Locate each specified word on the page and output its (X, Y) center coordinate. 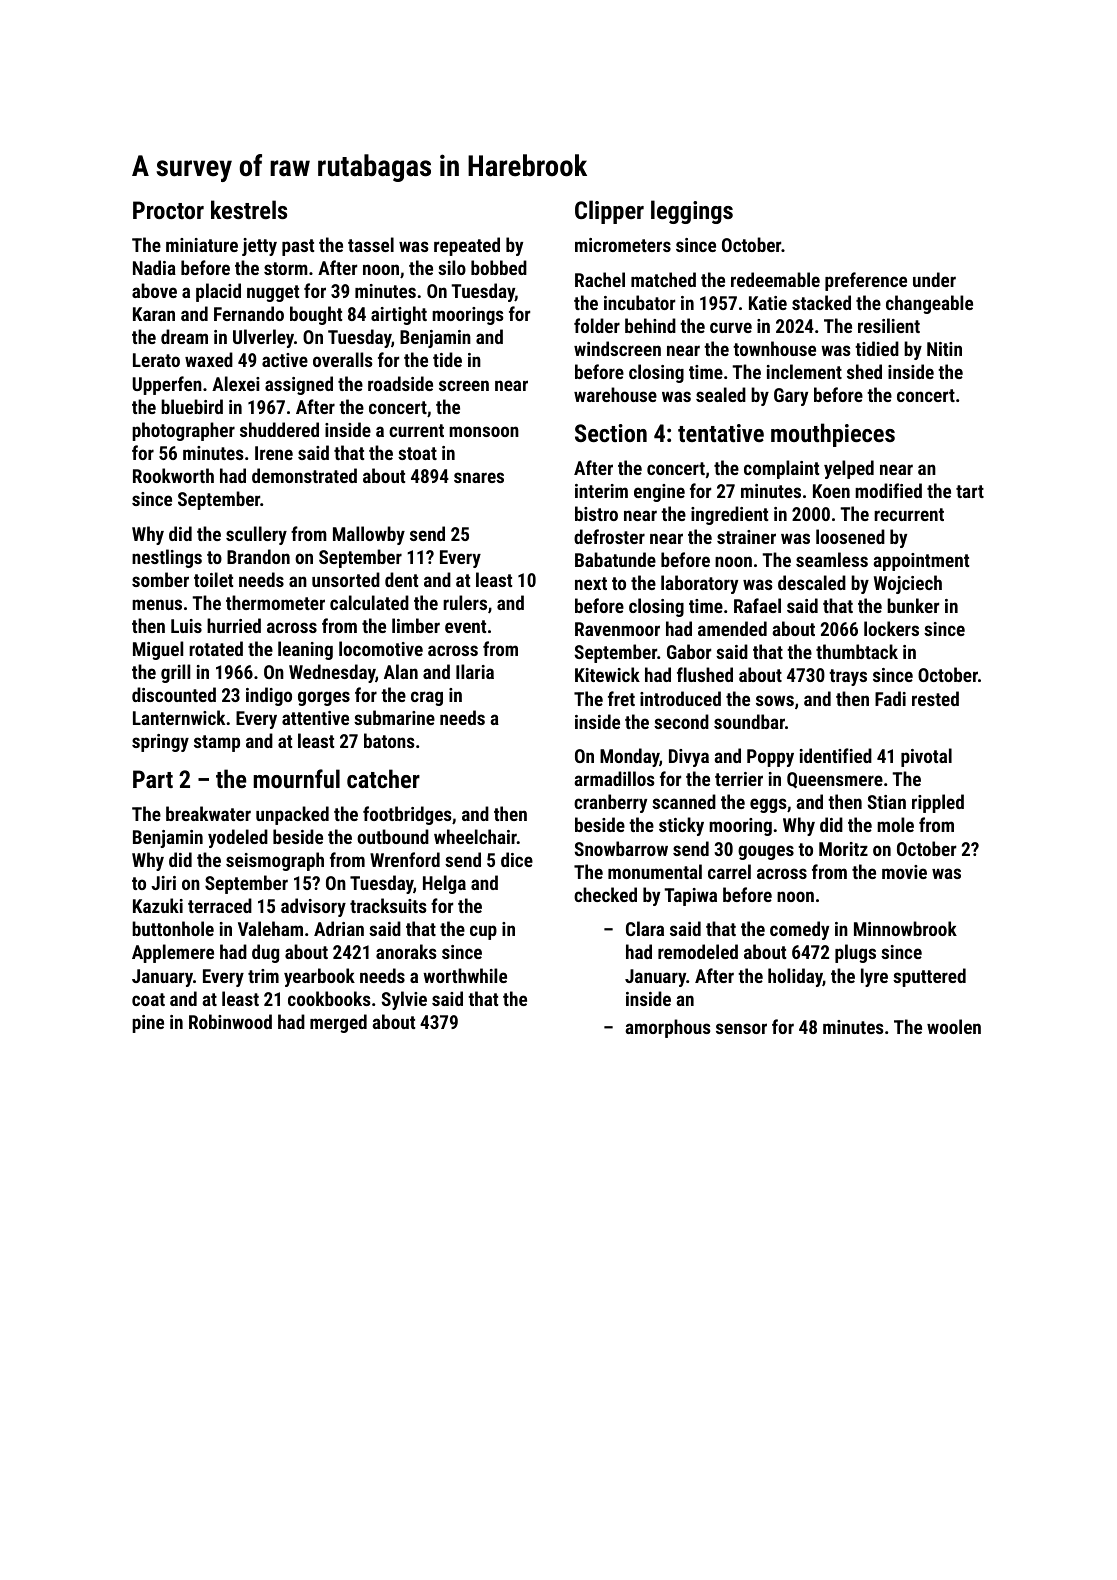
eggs (768, 805)
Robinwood (230, 1021)
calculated (369, 602)
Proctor (168, 210)
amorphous (667, 1028)
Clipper (609, 212)
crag (427, 698)
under (934, 279)
